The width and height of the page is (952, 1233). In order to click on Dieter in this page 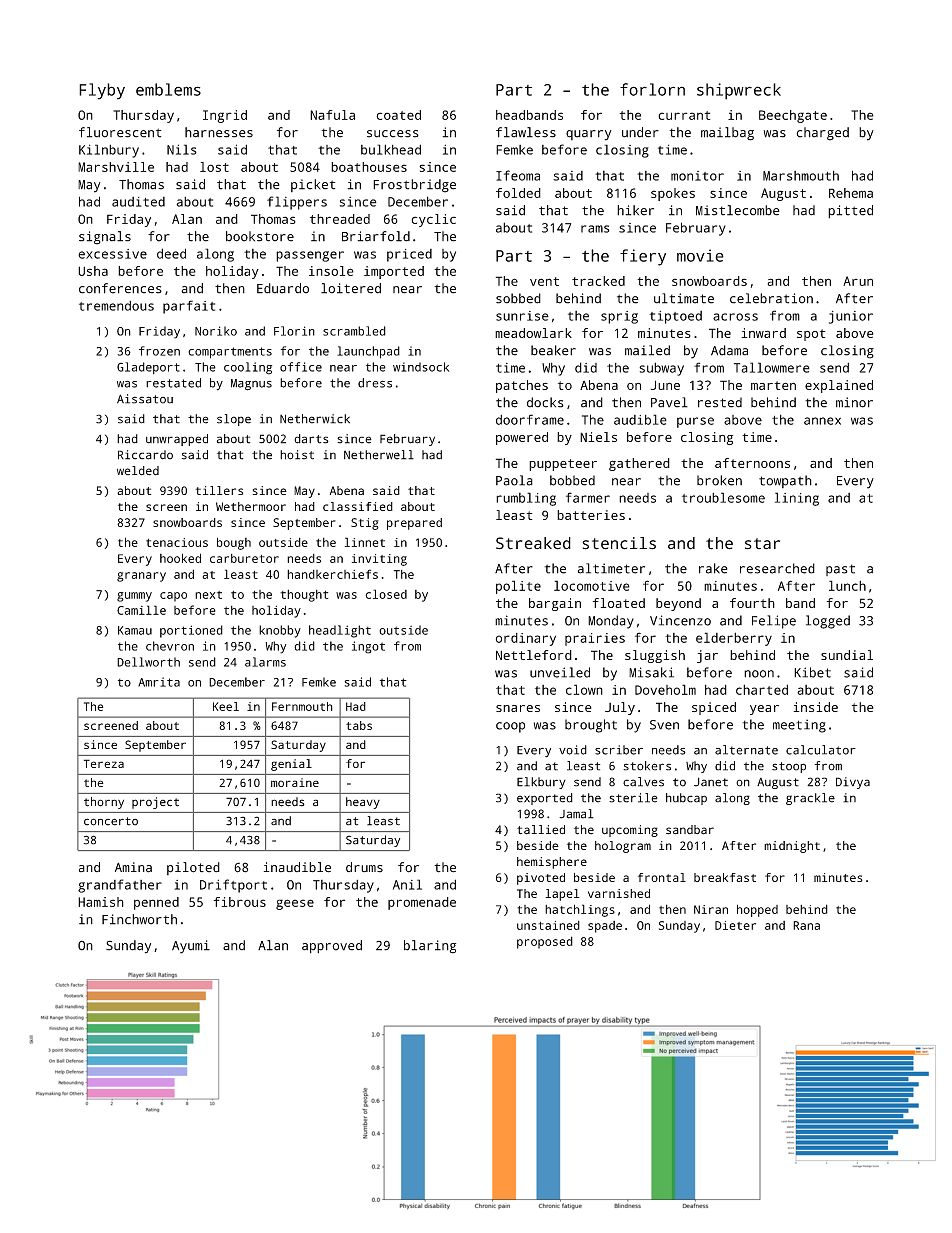, I will do `click(735, 925)`.
